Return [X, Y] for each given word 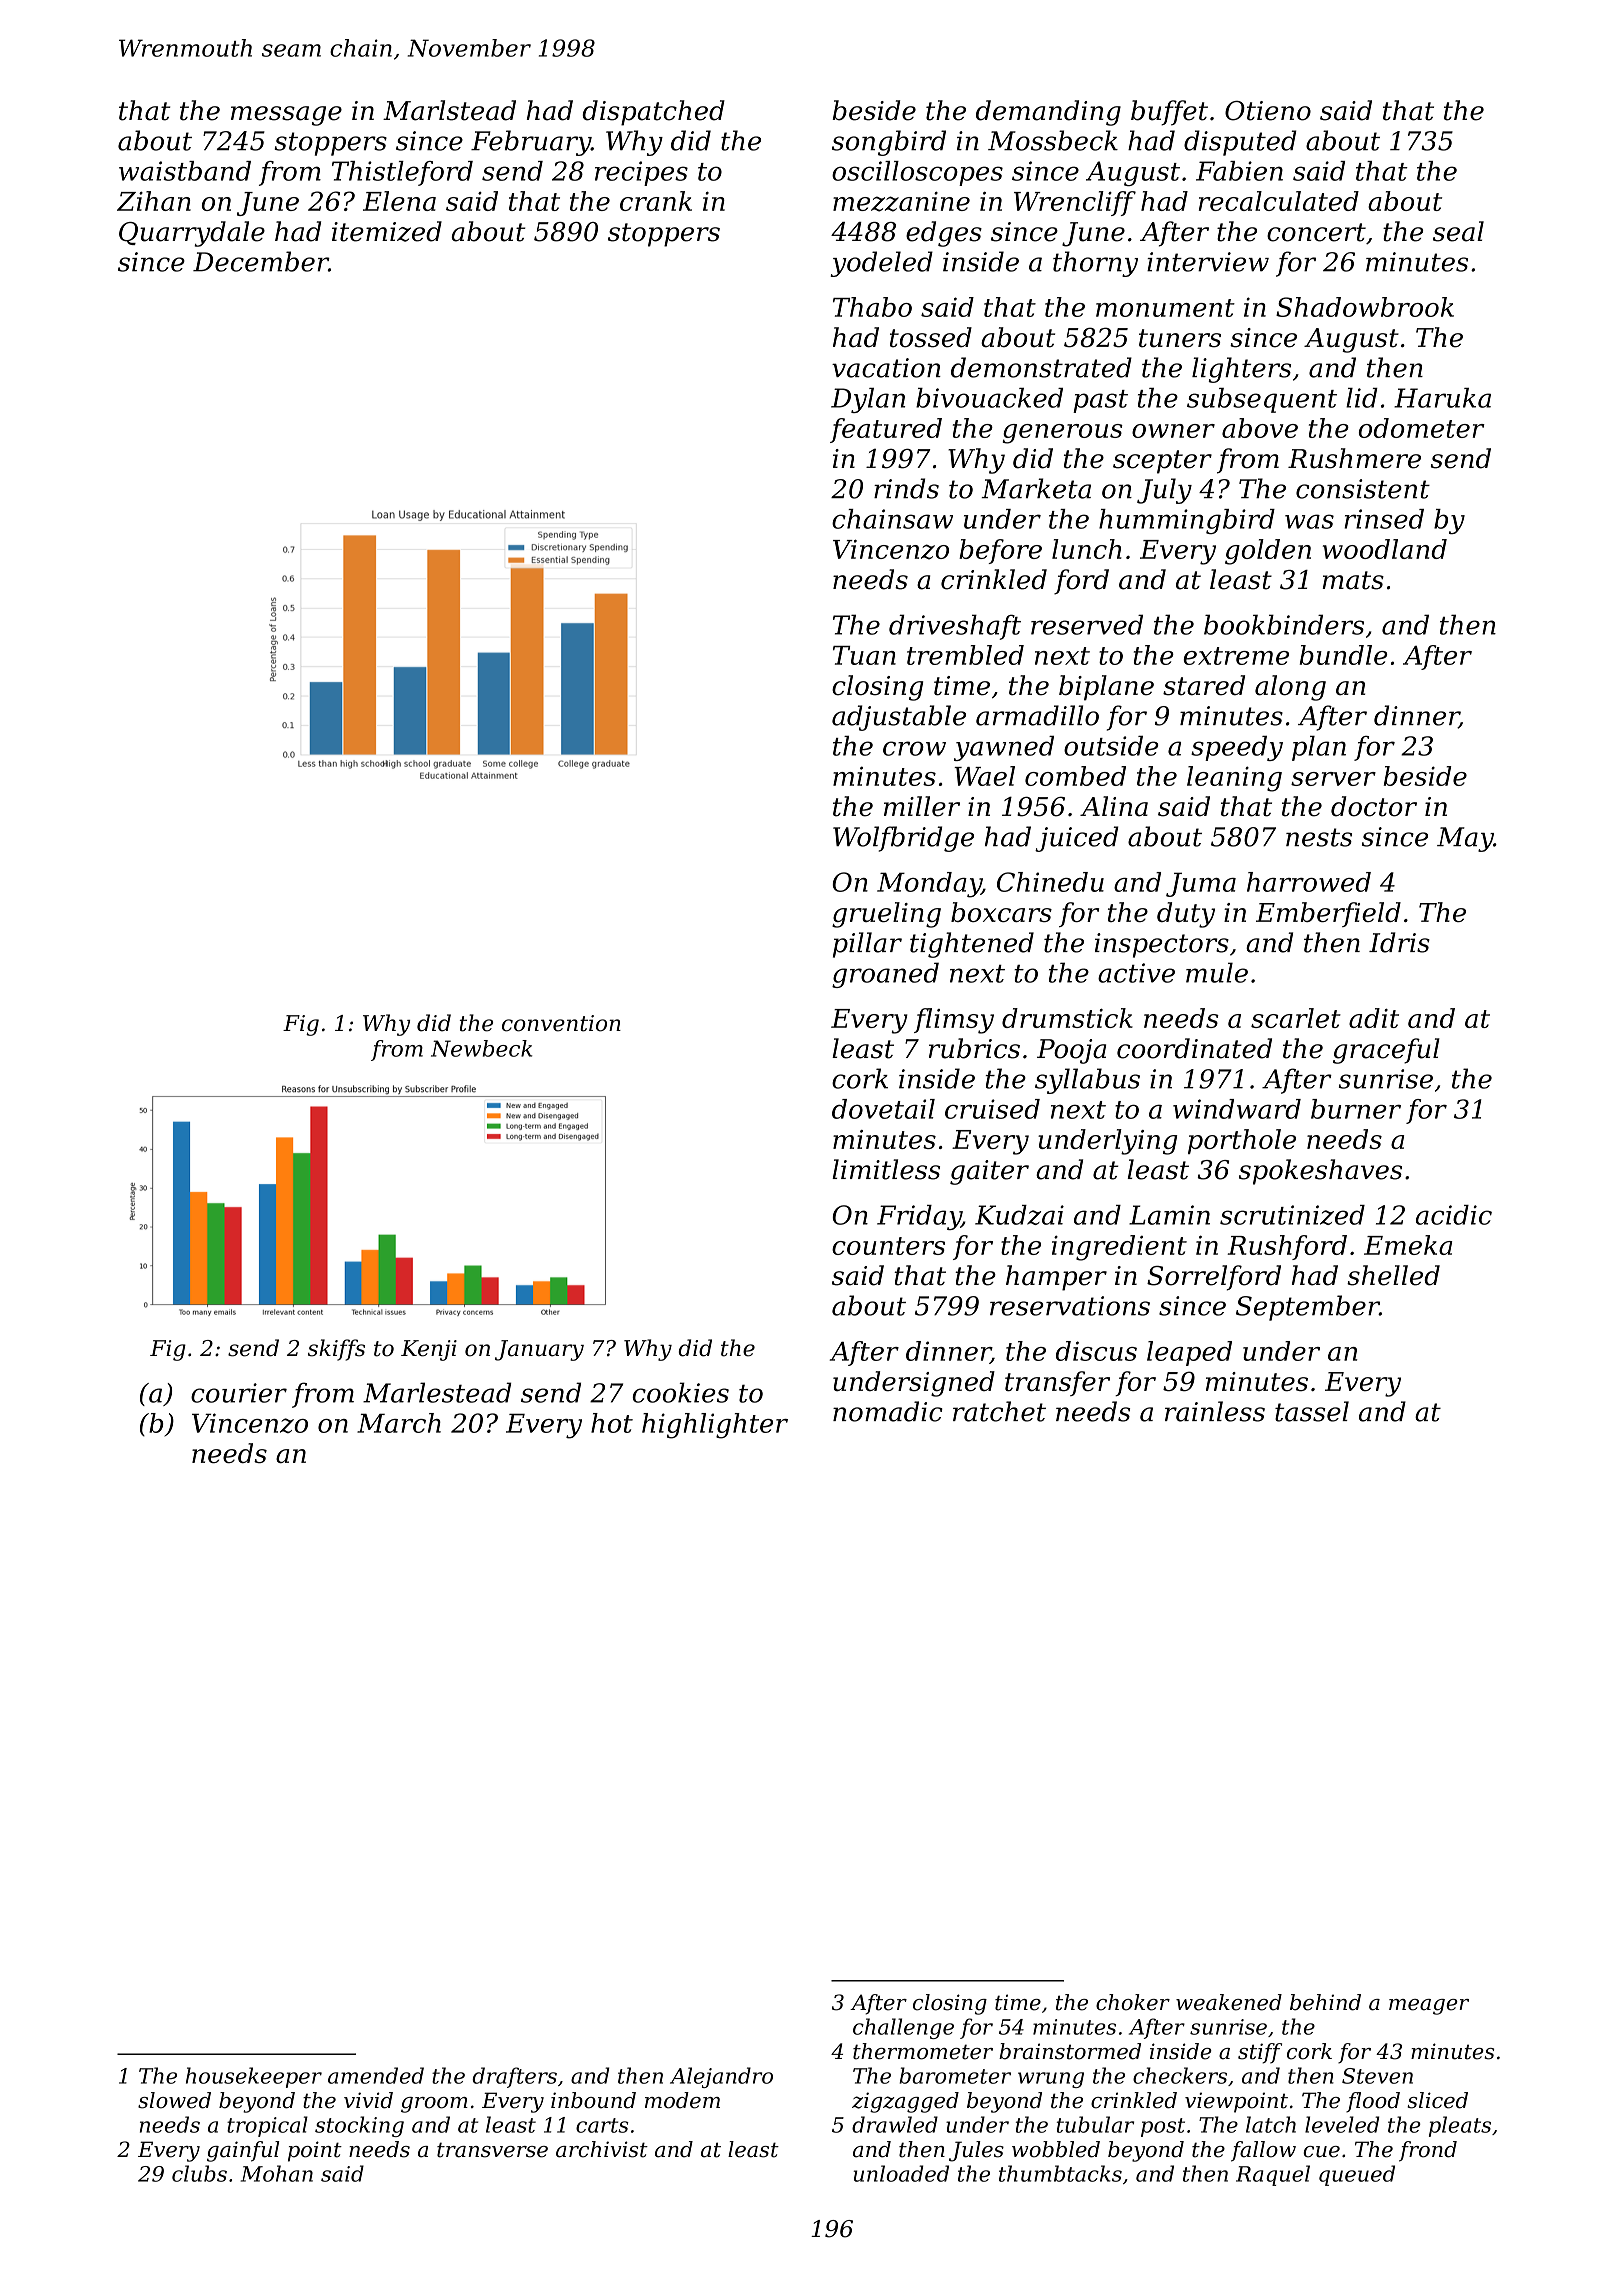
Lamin [1169, 1215]
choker [1133, 2002]
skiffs [336, 1350]
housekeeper [254, 2077]
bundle [1343, 655]
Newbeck [481, 1048]
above [1260, 428]
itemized [387, 231]
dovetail [883, 1109]
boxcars [1001, 912]
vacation [886, 368]
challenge [903, 2028]
